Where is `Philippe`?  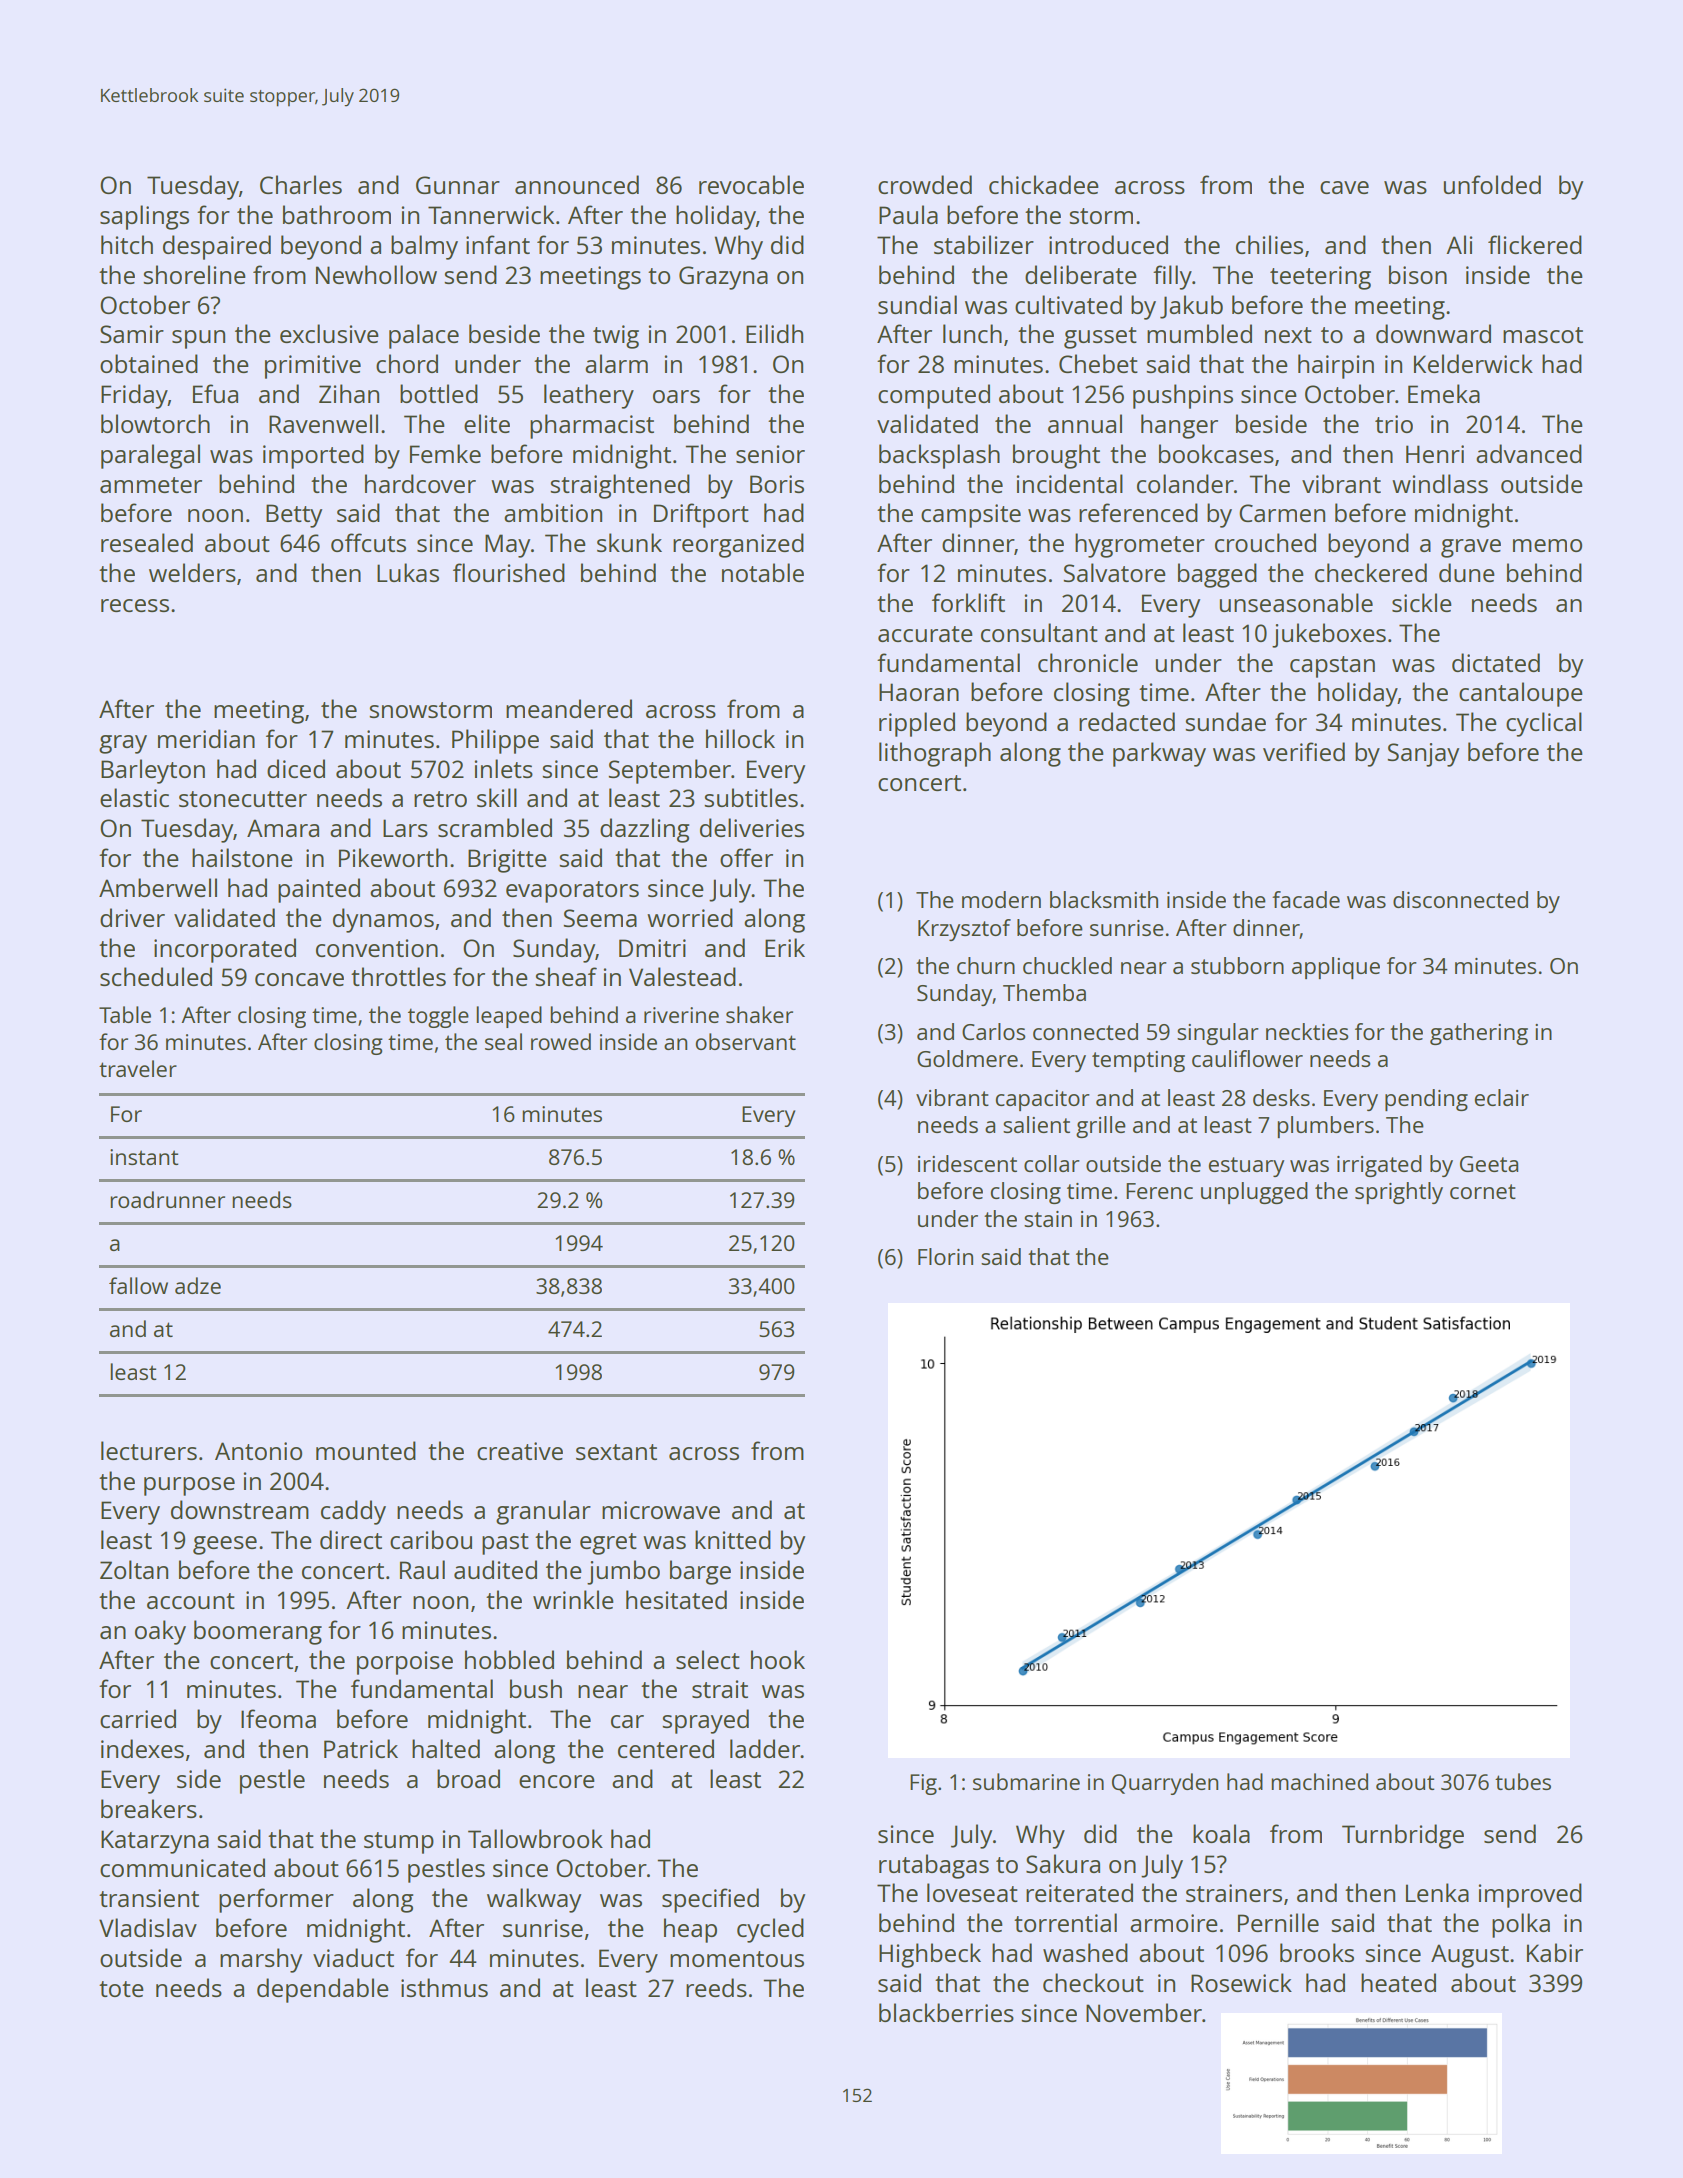
Philippe is located at coordinates (495, 741).
